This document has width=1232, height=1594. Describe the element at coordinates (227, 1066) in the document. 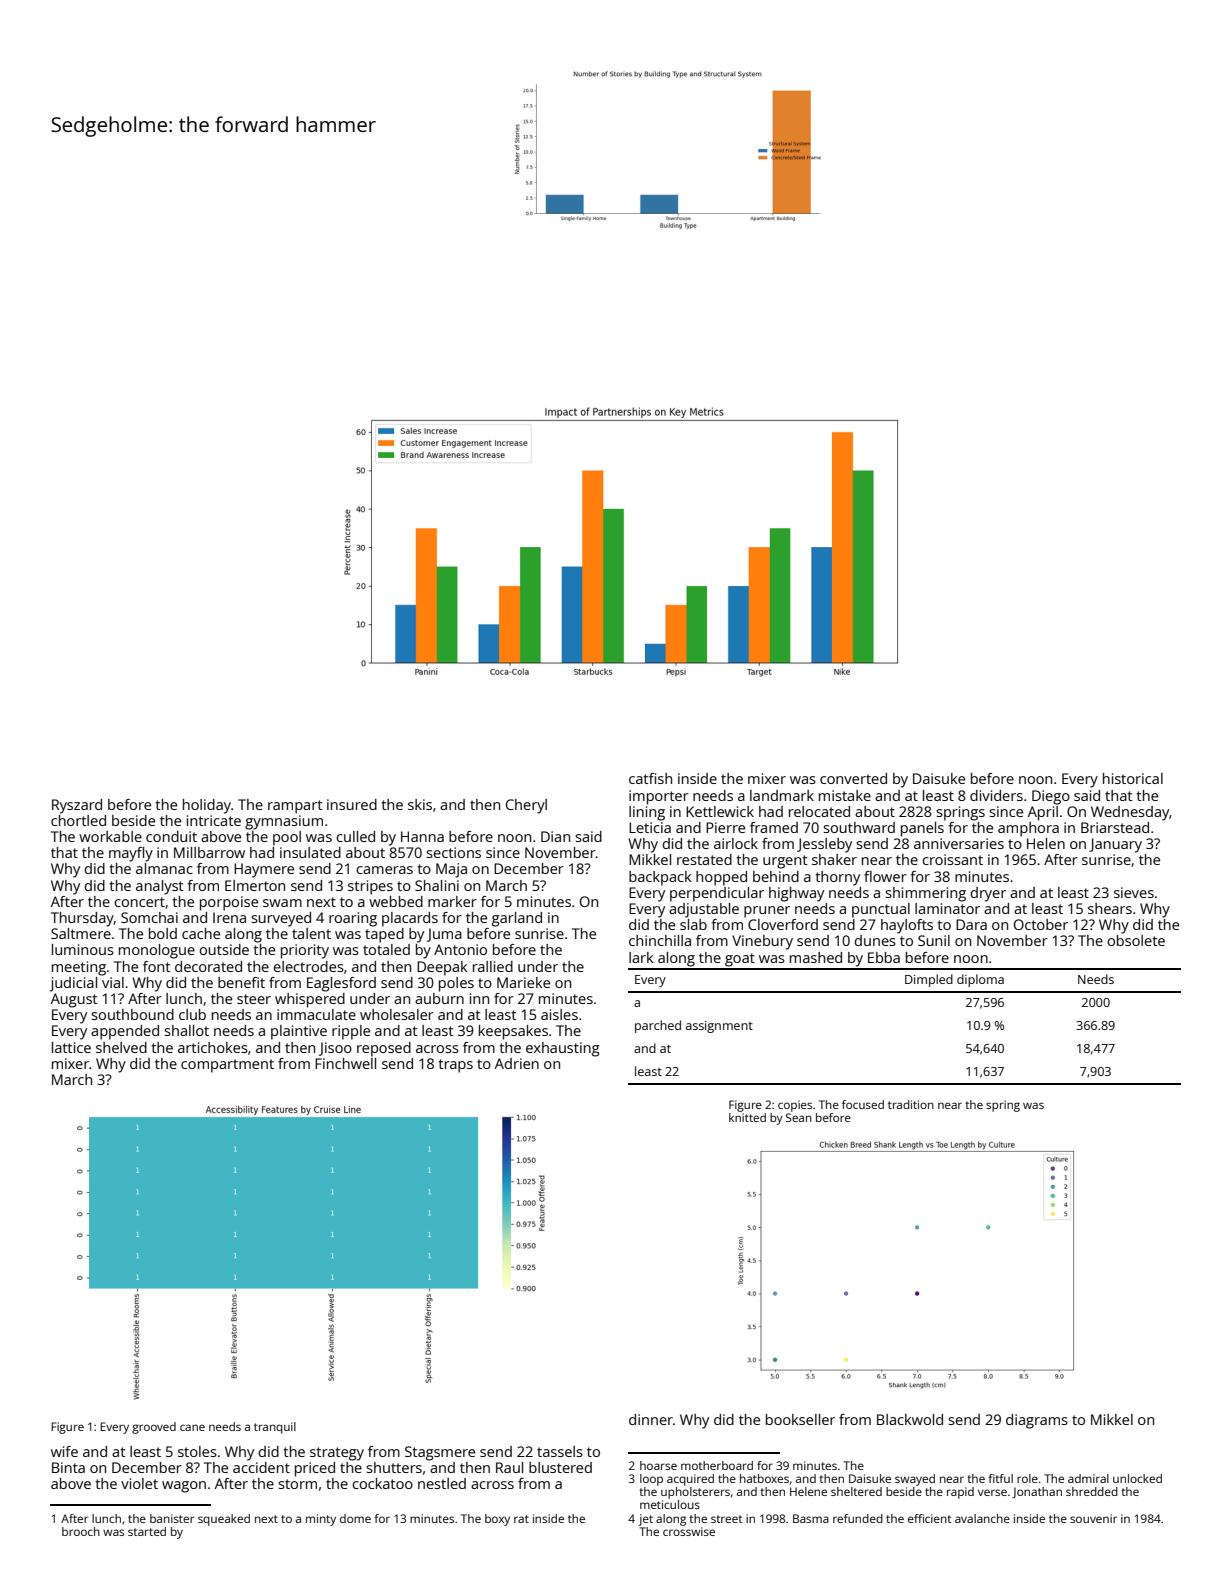

I see `compartment` at that location.
